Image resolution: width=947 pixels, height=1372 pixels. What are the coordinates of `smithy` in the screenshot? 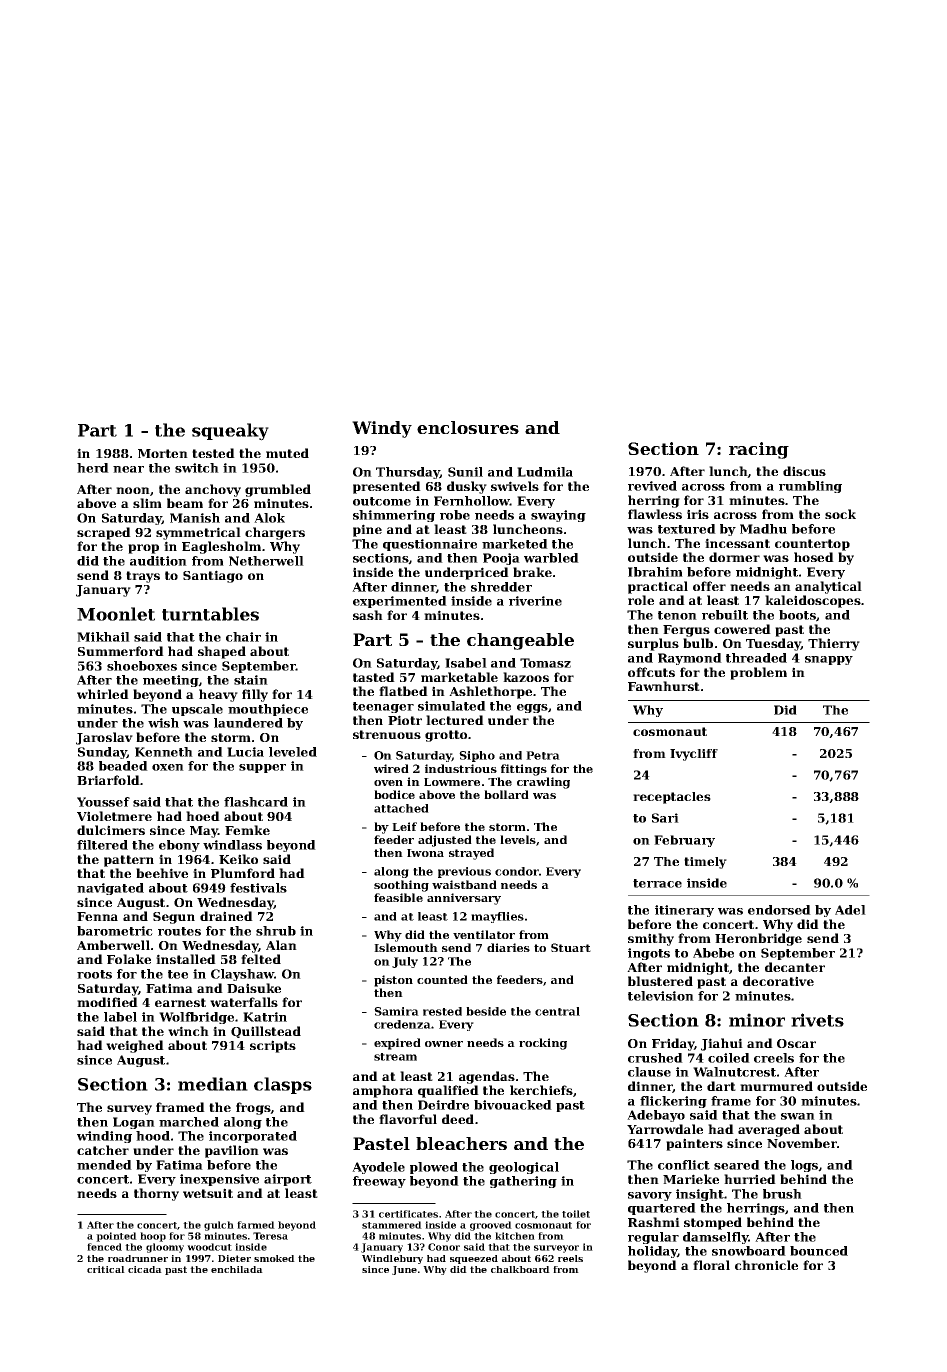 It's located at (651, 939).
